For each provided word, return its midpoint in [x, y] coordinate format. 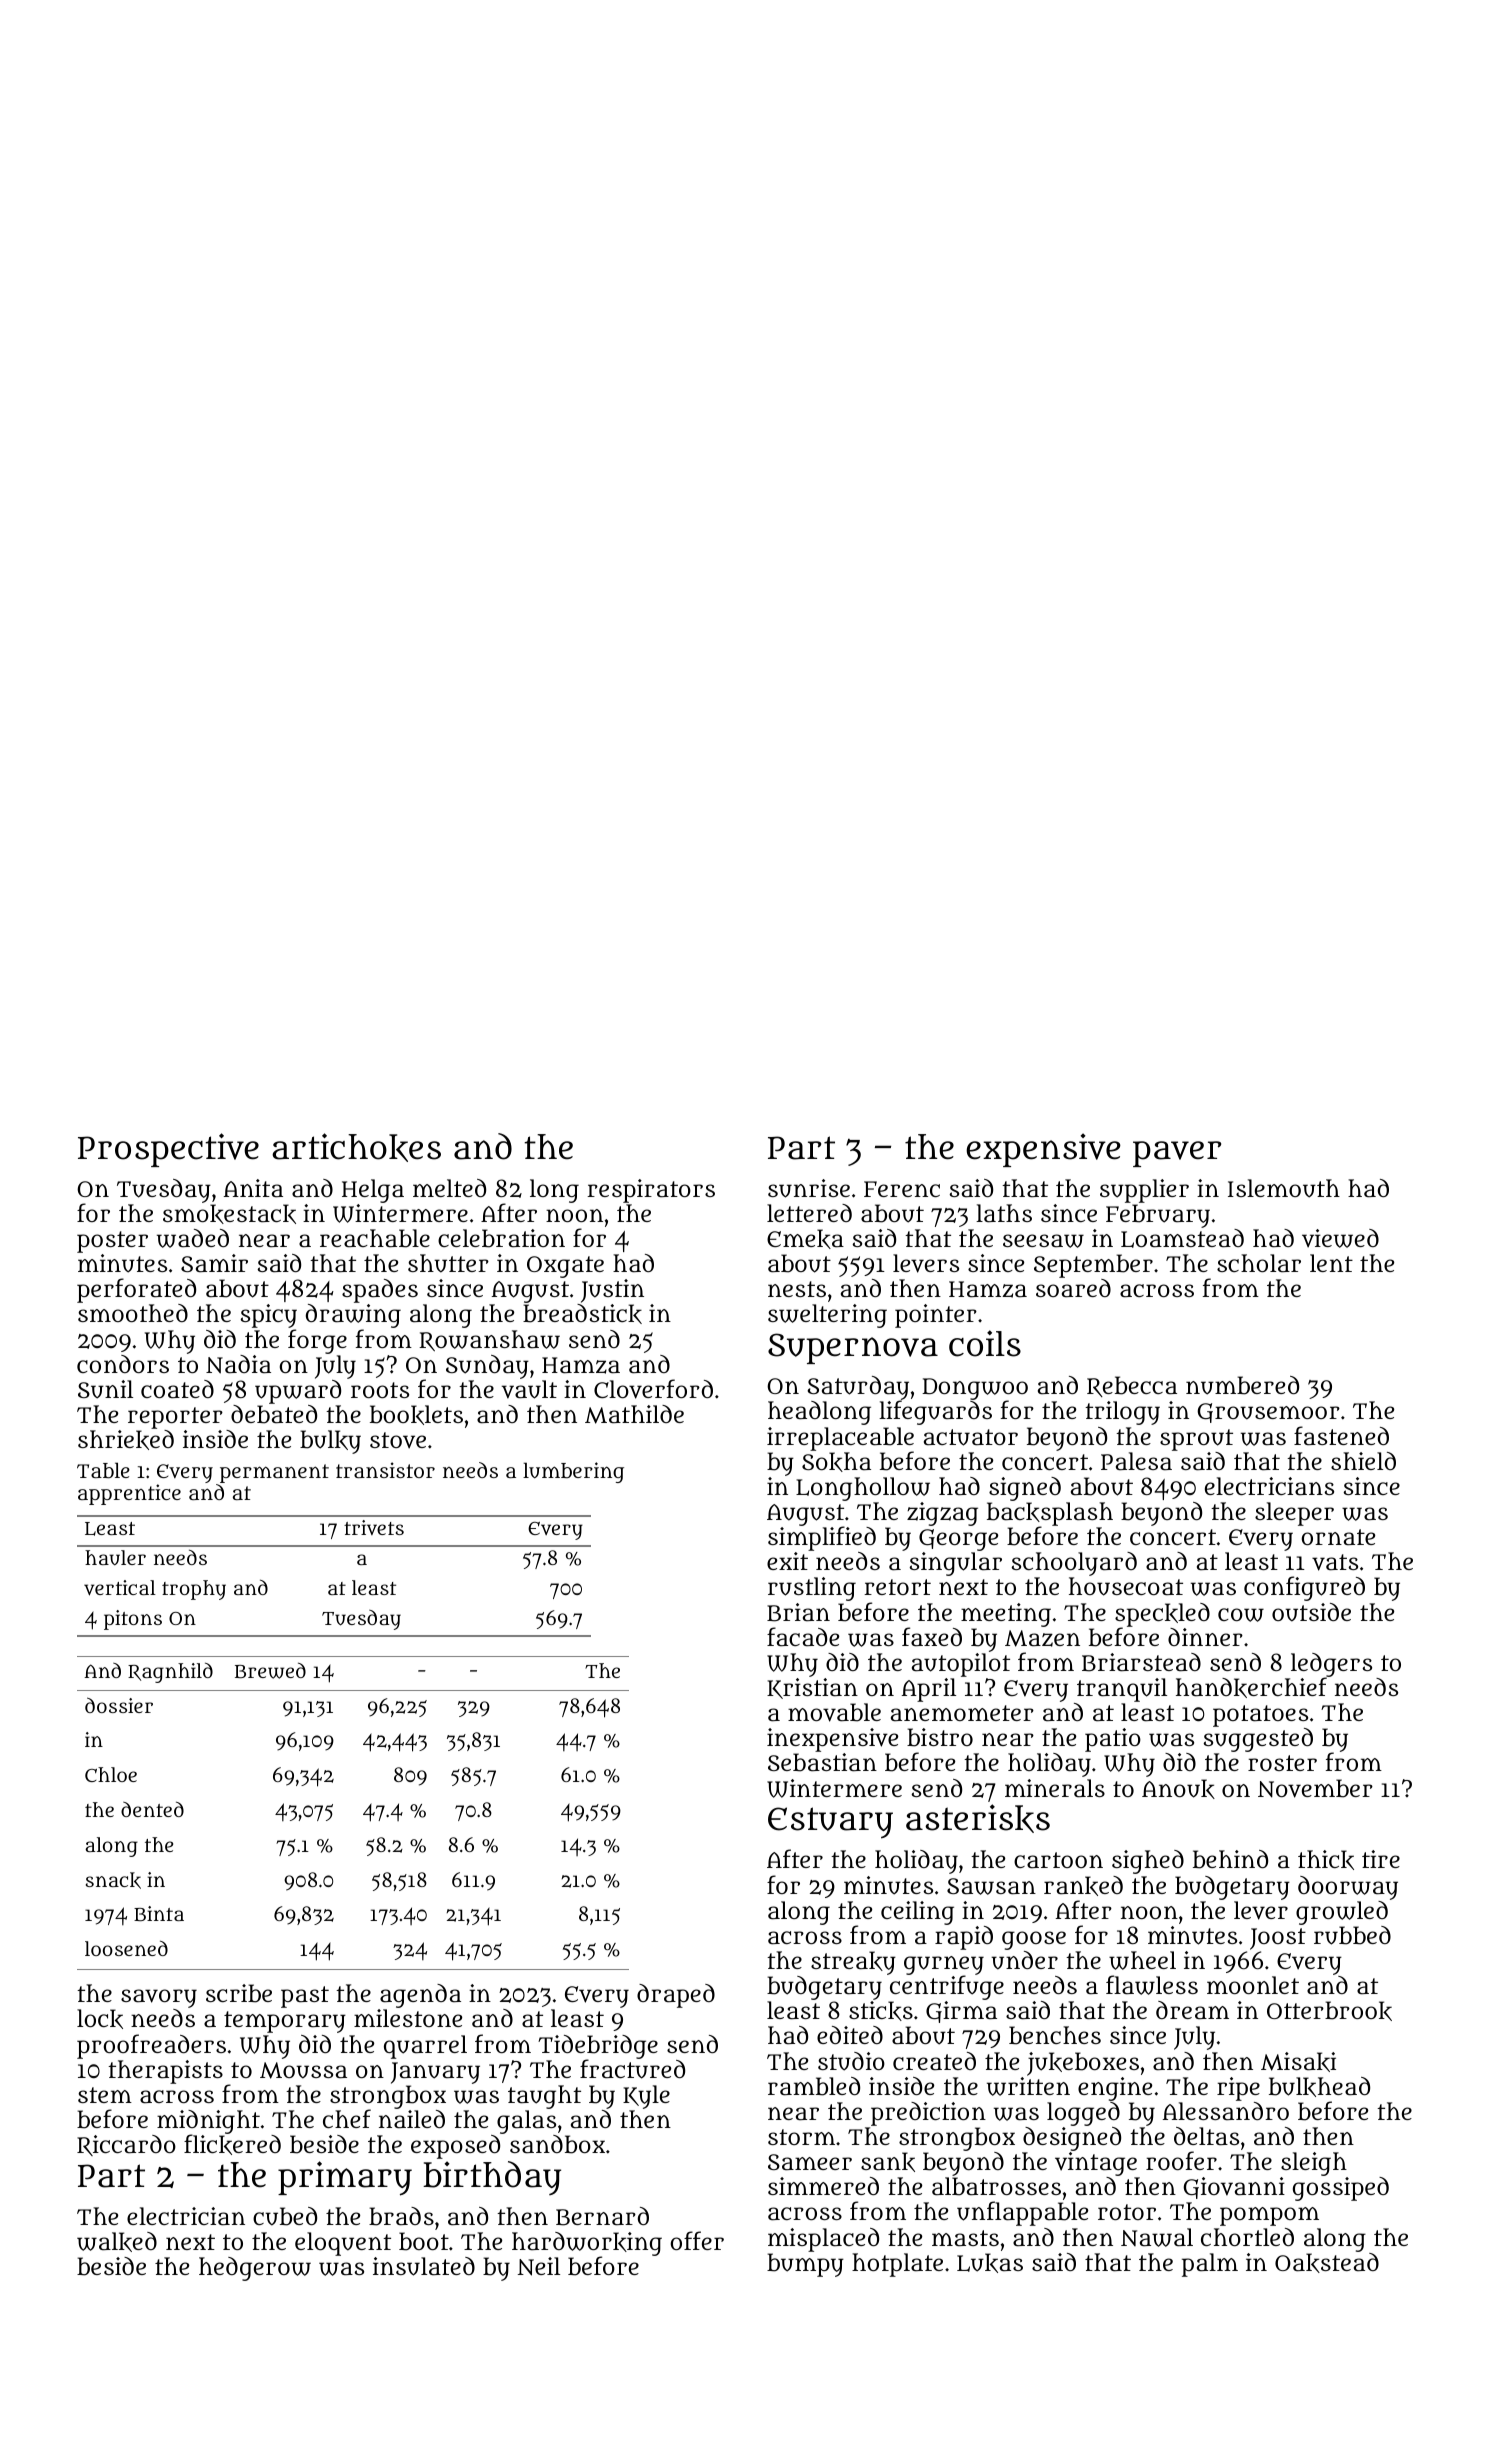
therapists [165, 2072]
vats [1335, 1562]
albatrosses [996, 2186]
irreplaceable [840, 1439]
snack [113, 1880]
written [1028, 2086]
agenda [420, 1996]
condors [123, 1364]
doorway [1348, 1888]
